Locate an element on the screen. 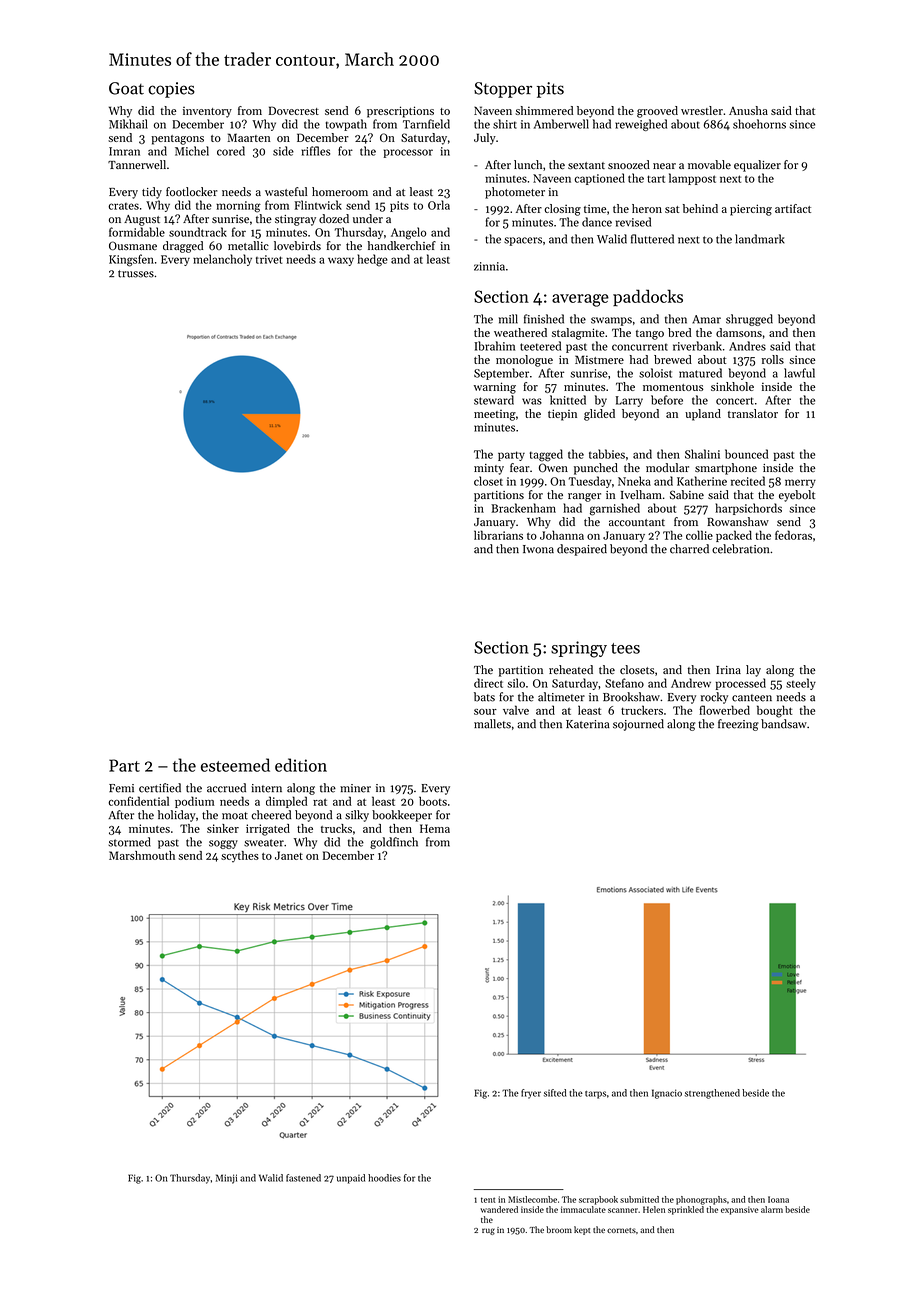 The image size is (924, 1308). Femi is located at coordinates (121, 788).
